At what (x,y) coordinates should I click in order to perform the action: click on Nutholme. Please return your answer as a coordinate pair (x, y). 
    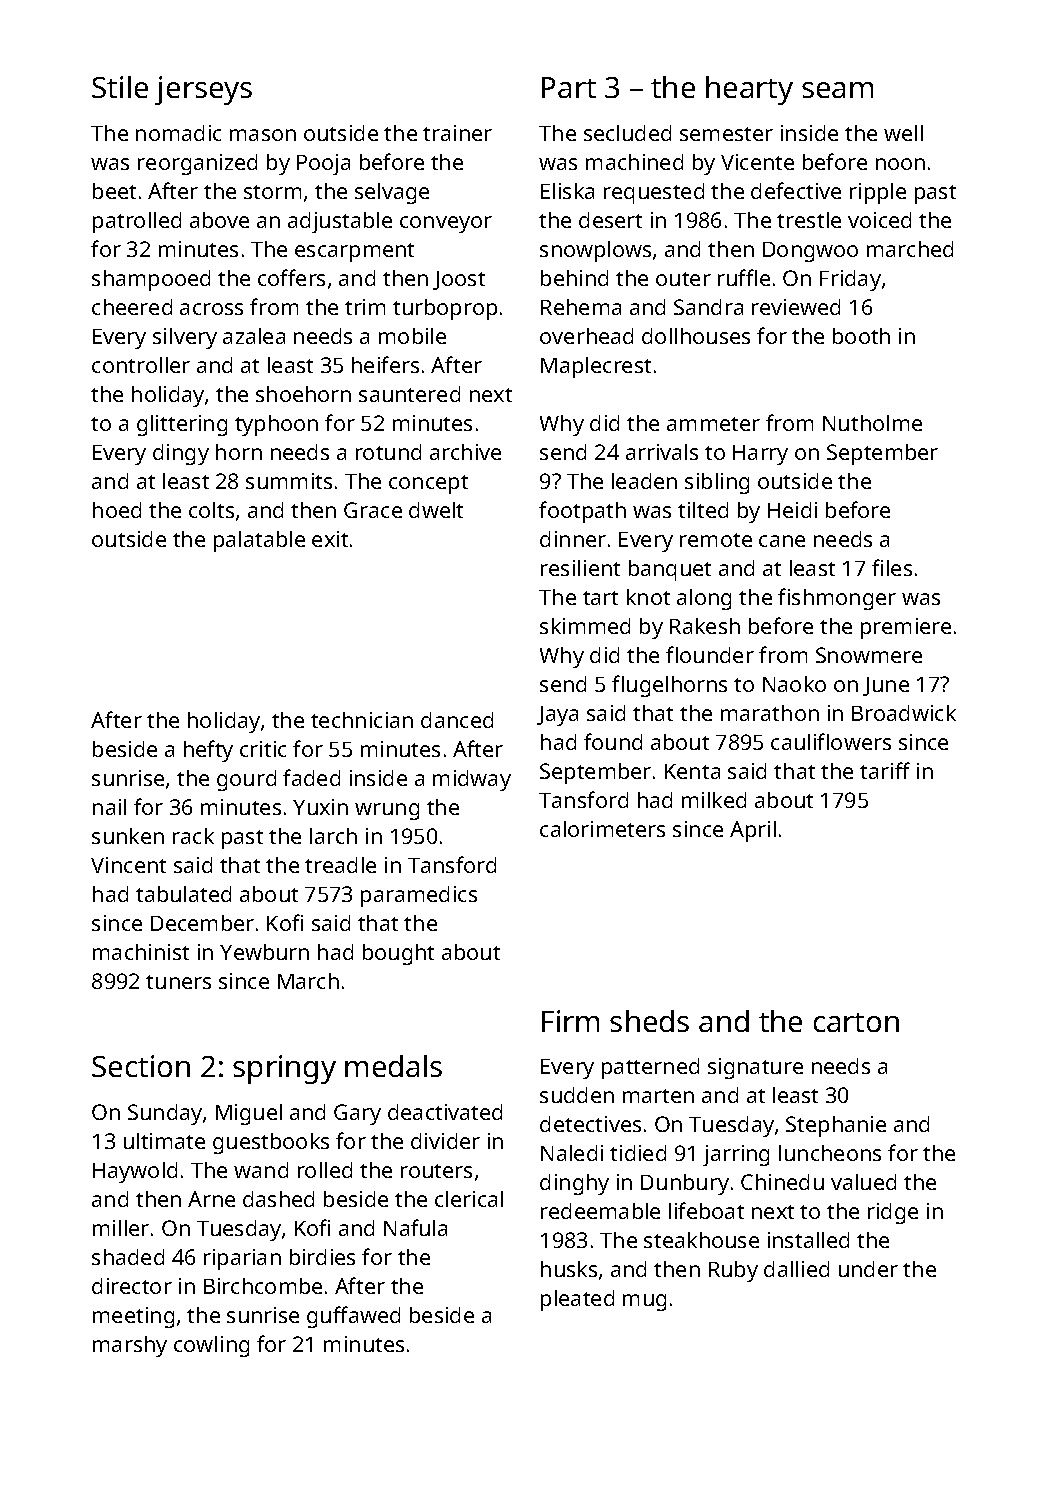
    Looking at the image, I should click on (872, 423).
